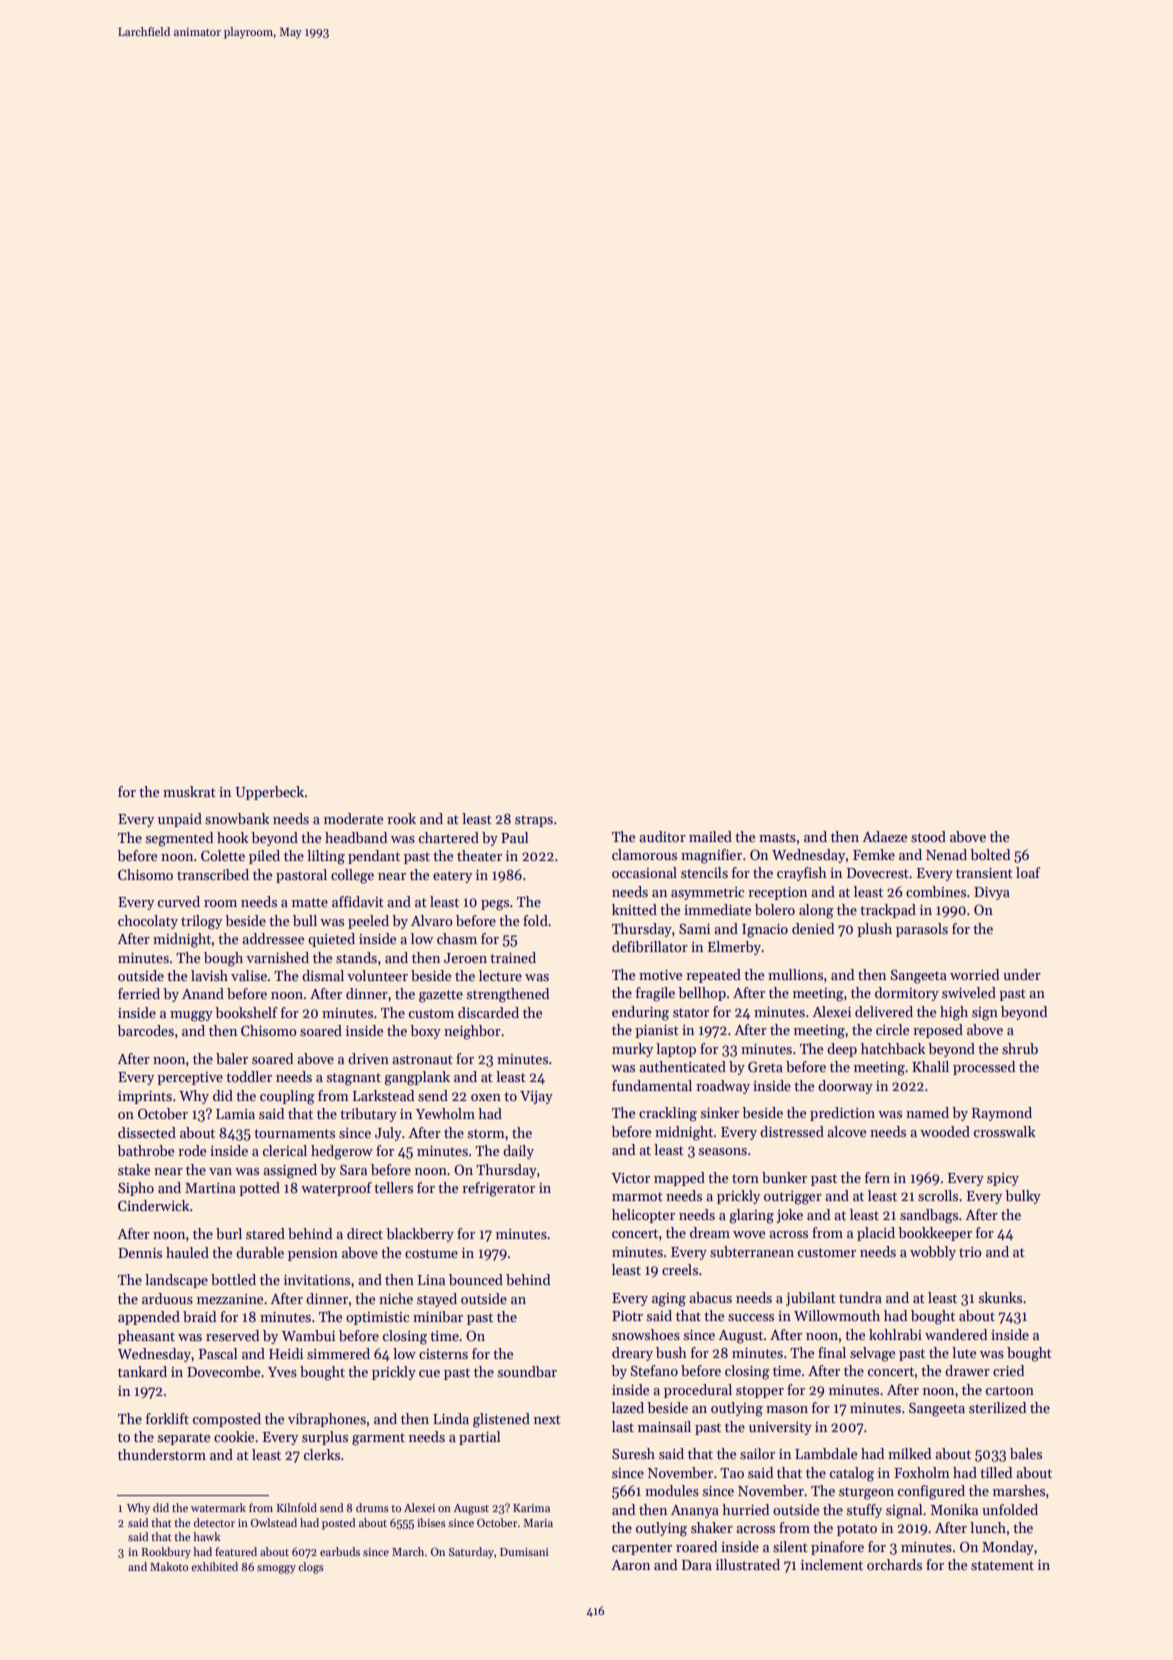  I want to click on laptop, so click(676, 1050).
